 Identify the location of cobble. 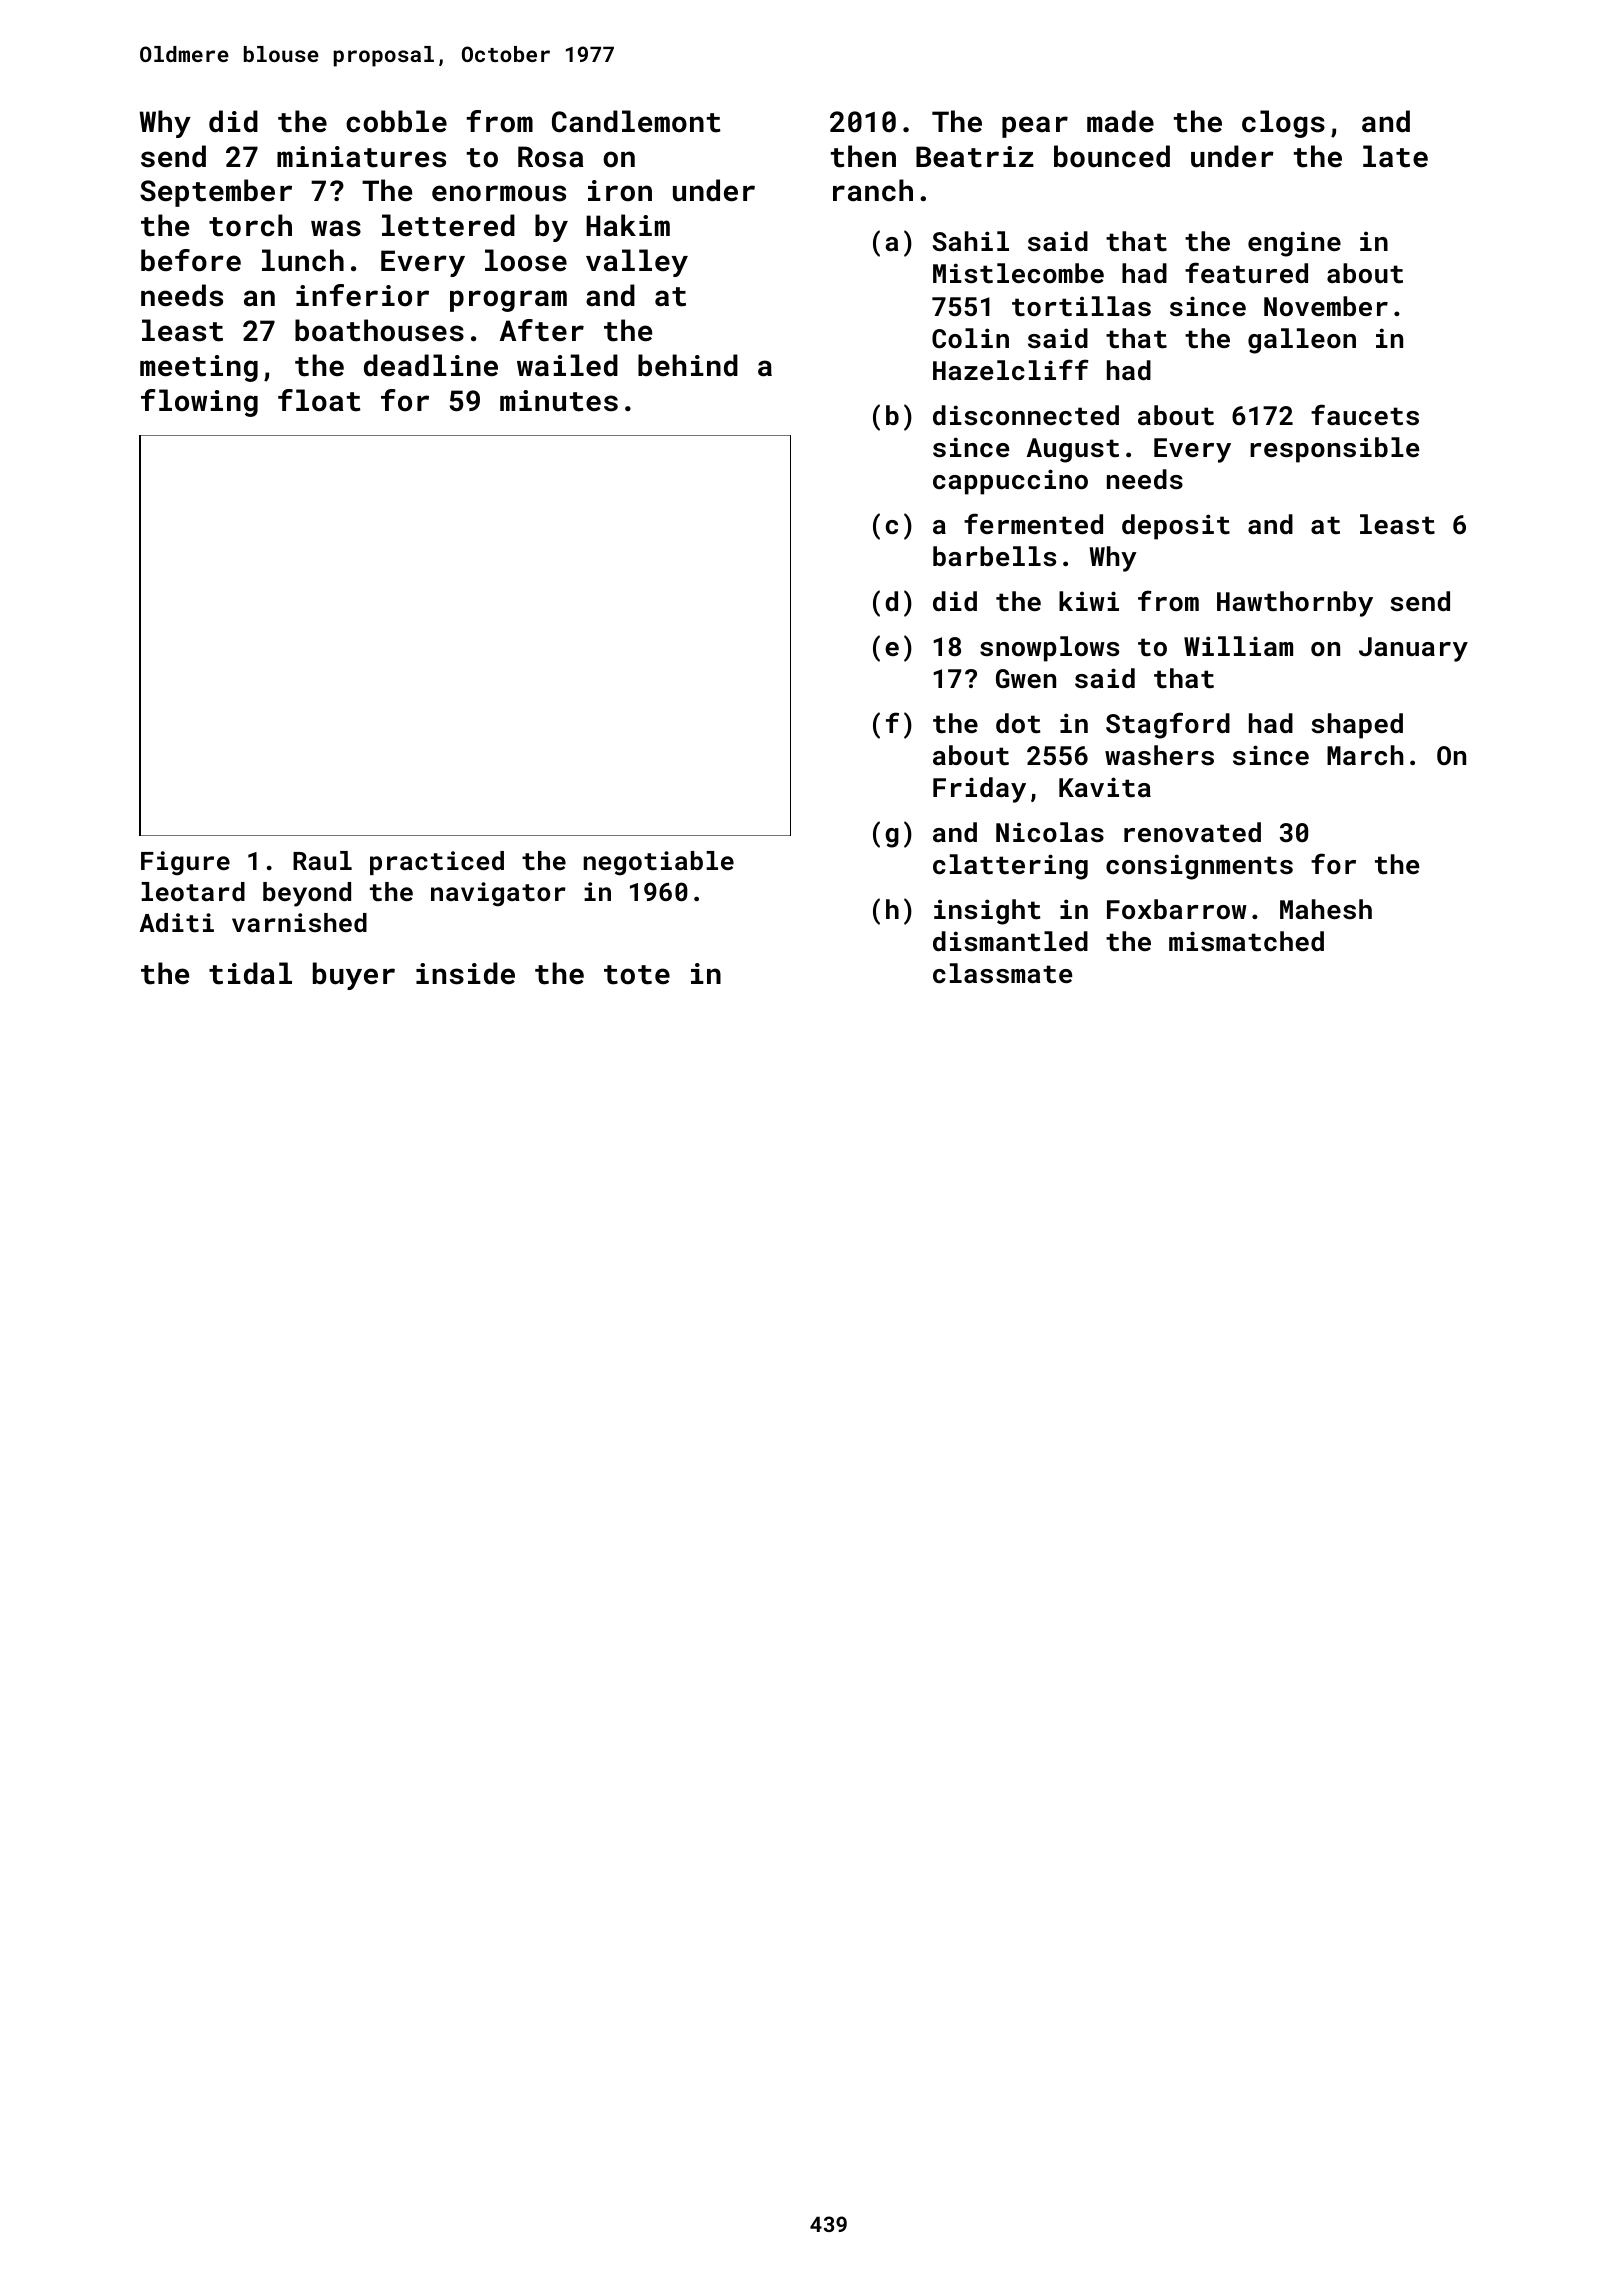
(396, 121).
